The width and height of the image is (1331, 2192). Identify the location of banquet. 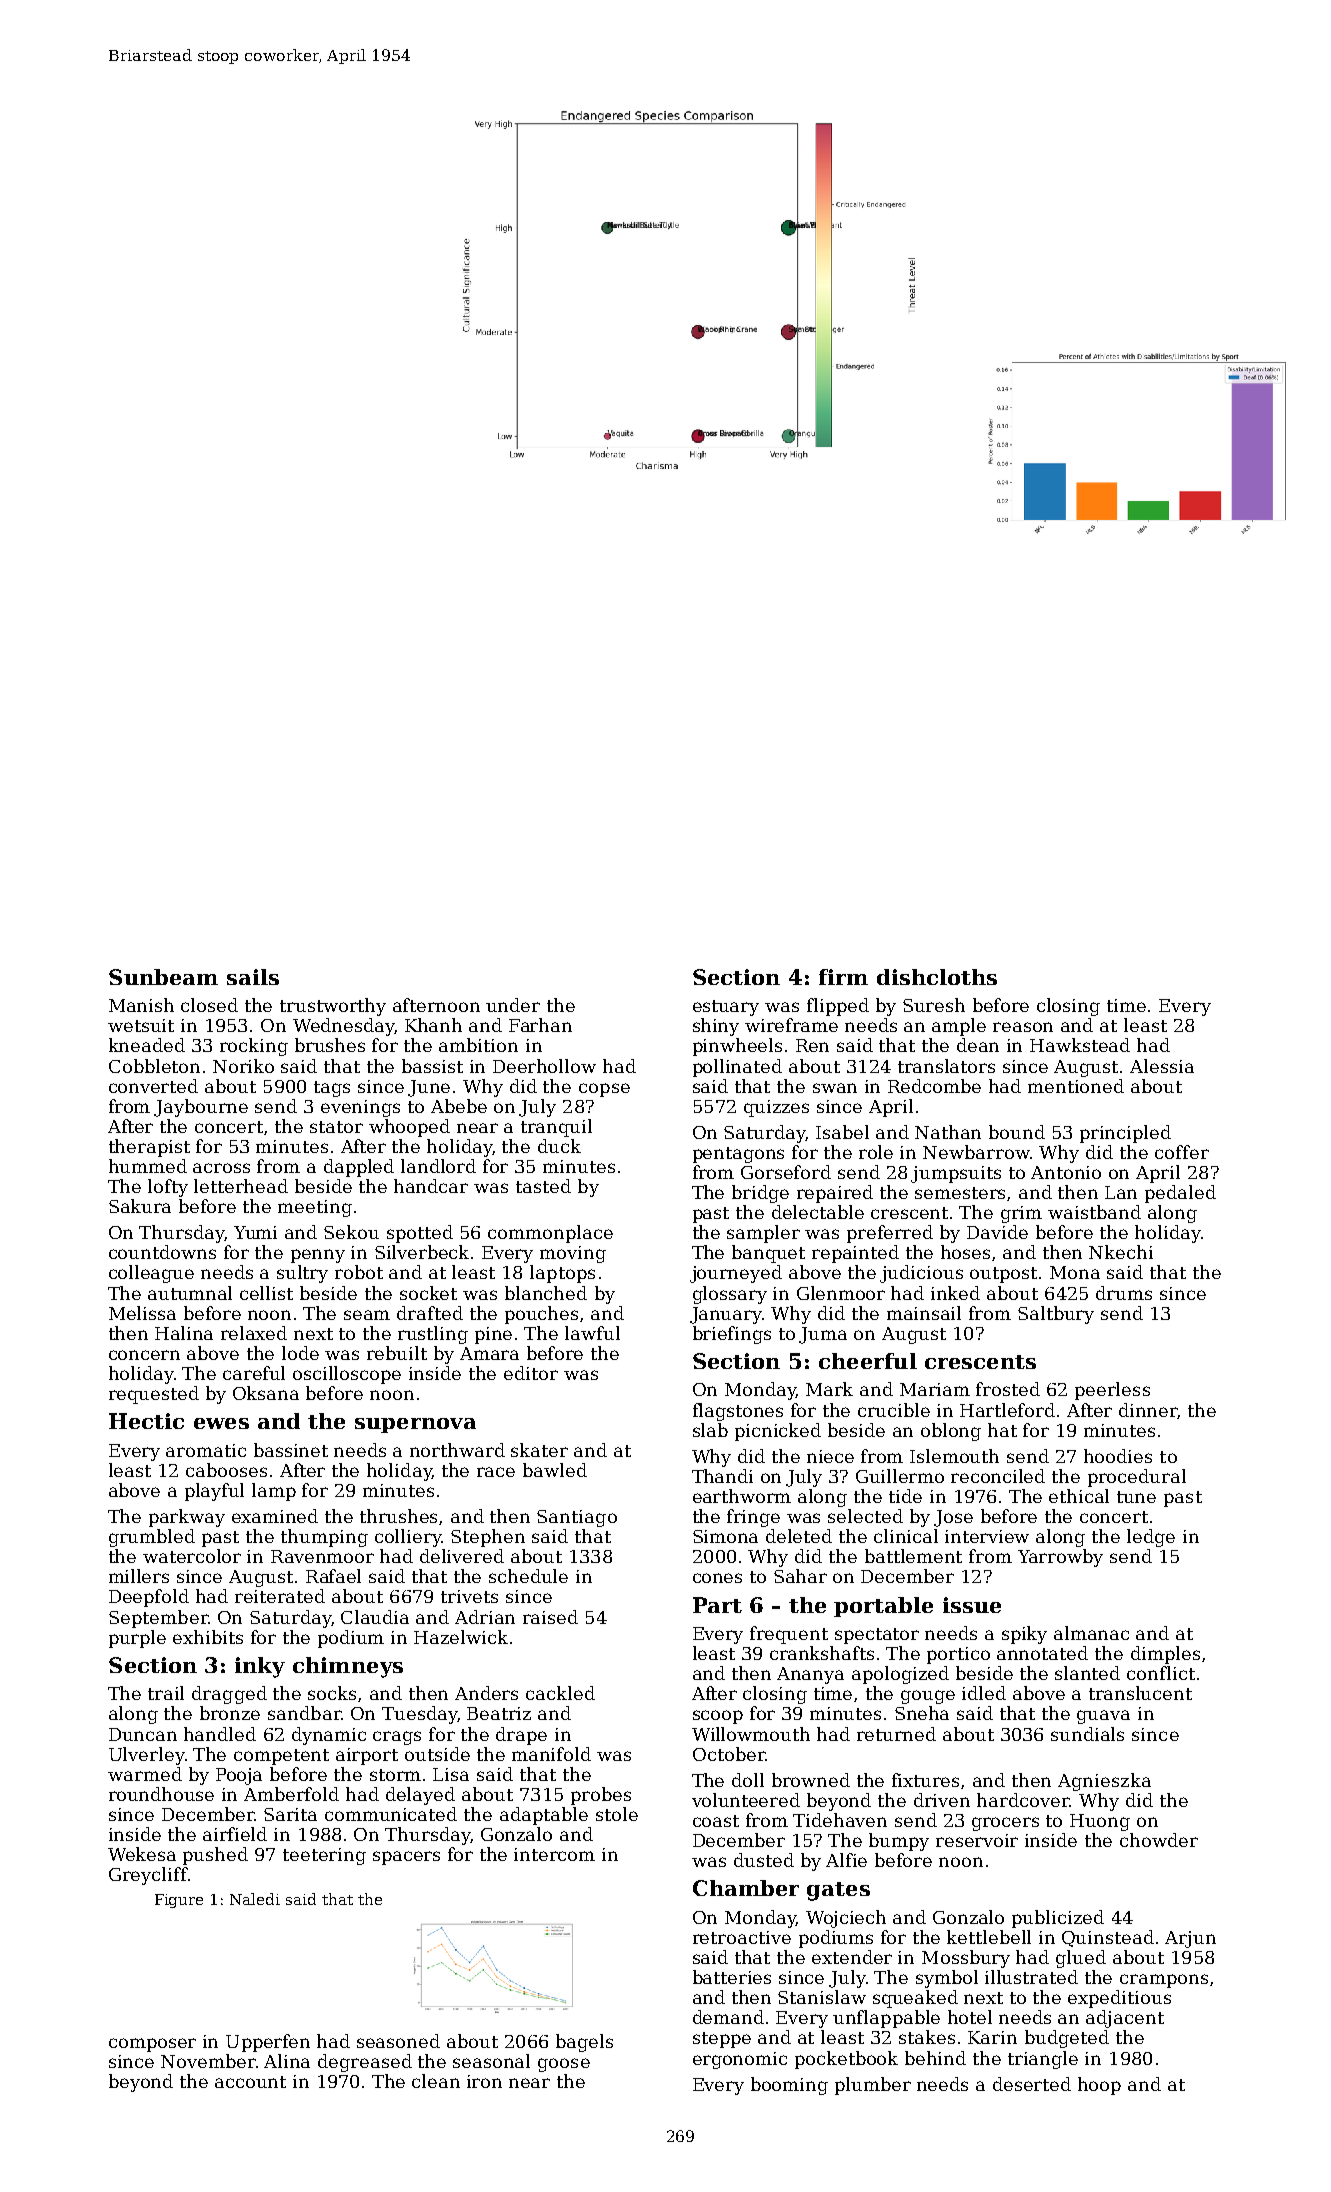
(768, 1254).
